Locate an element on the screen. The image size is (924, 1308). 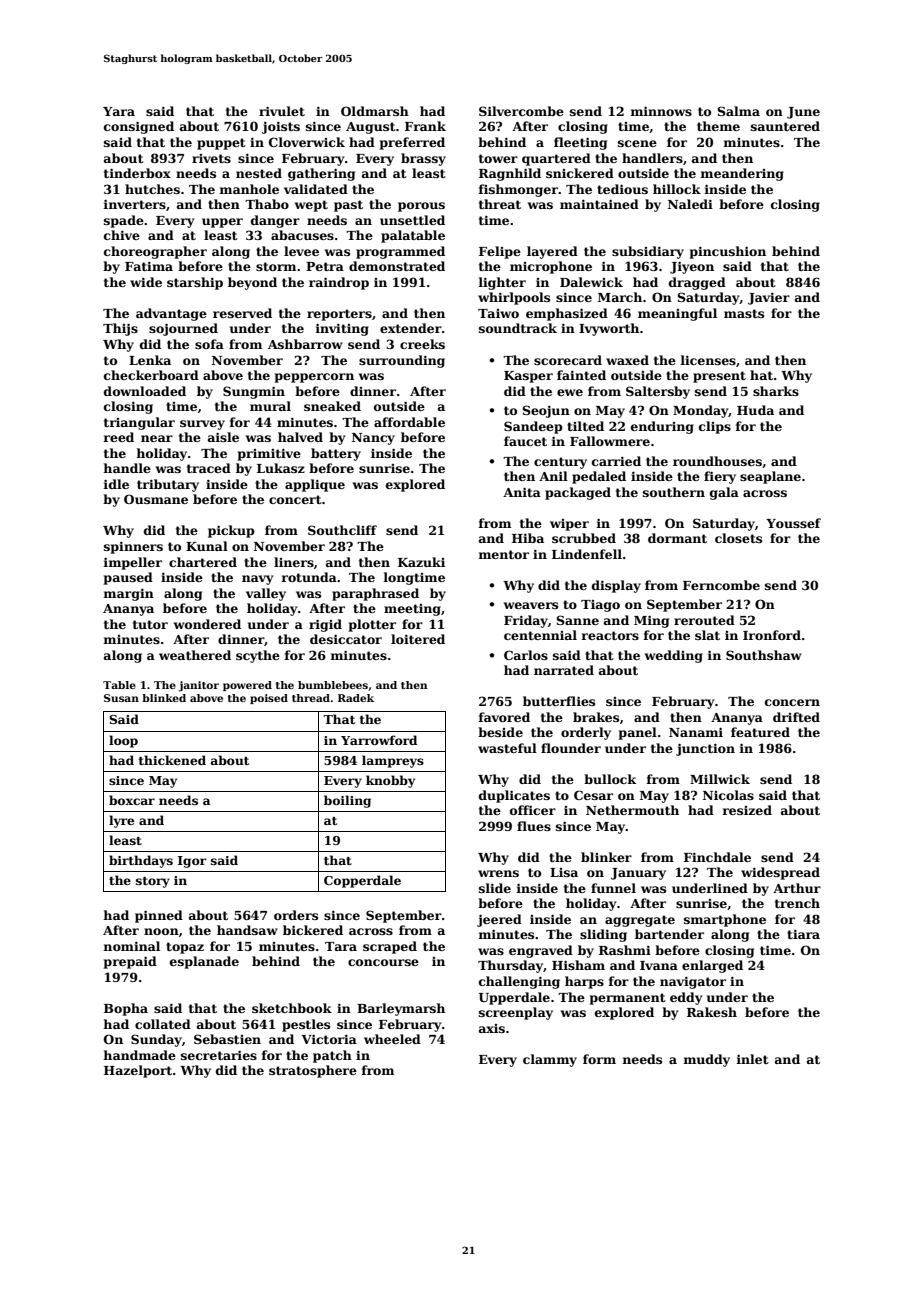
officer is located at coordinates (533, 810).
